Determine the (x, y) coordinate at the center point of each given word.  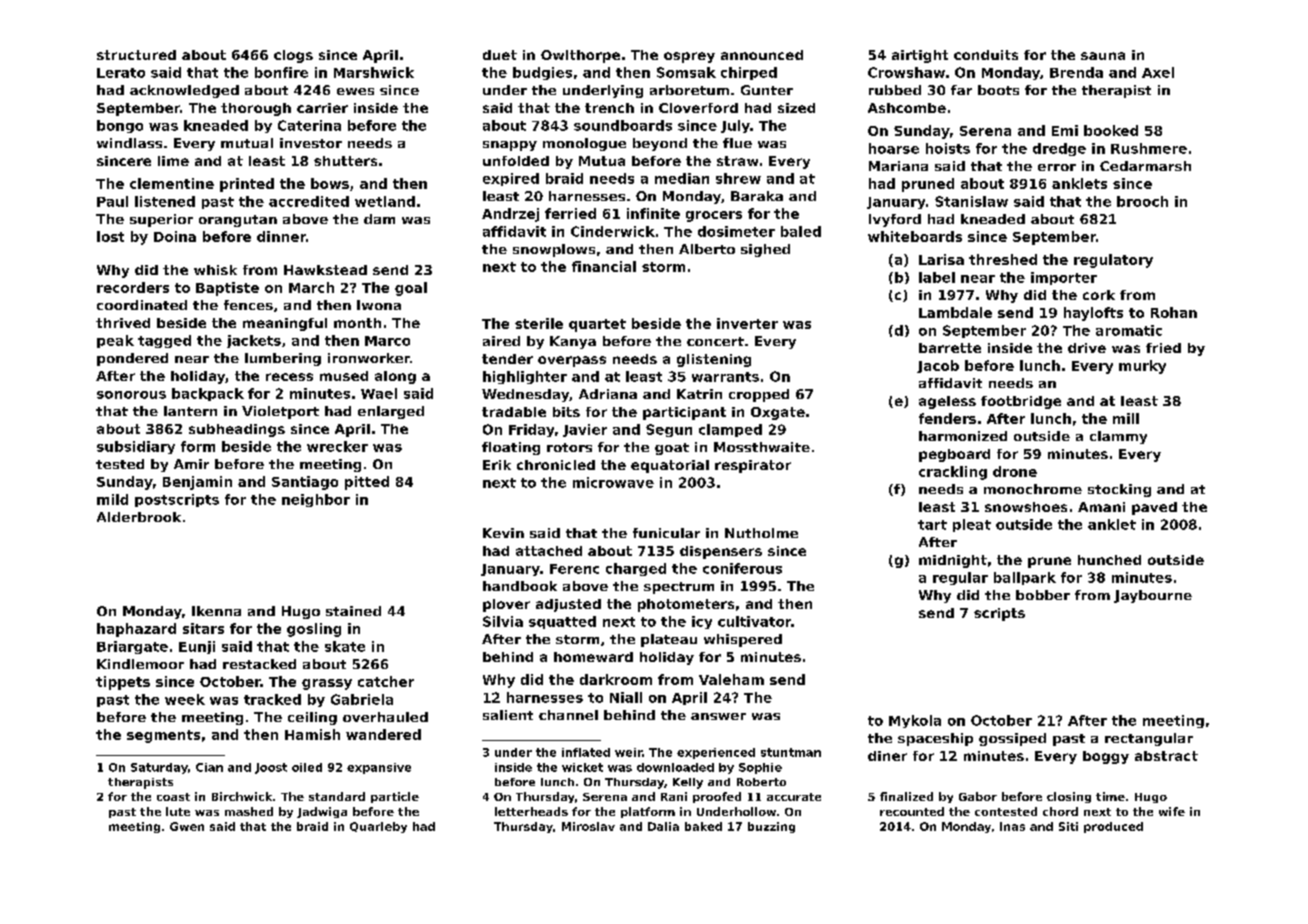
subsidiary (136, 447)
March (311, 287)
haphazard (136, 630)
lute (178, 811)
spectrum (679, 588)
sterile (539, 323)
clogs (293, 56)
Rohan (1174, 312)
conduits (986, 55)
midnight (953, 561)
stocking (1119, 490)
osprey (689, 57)
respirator (753, 466)
